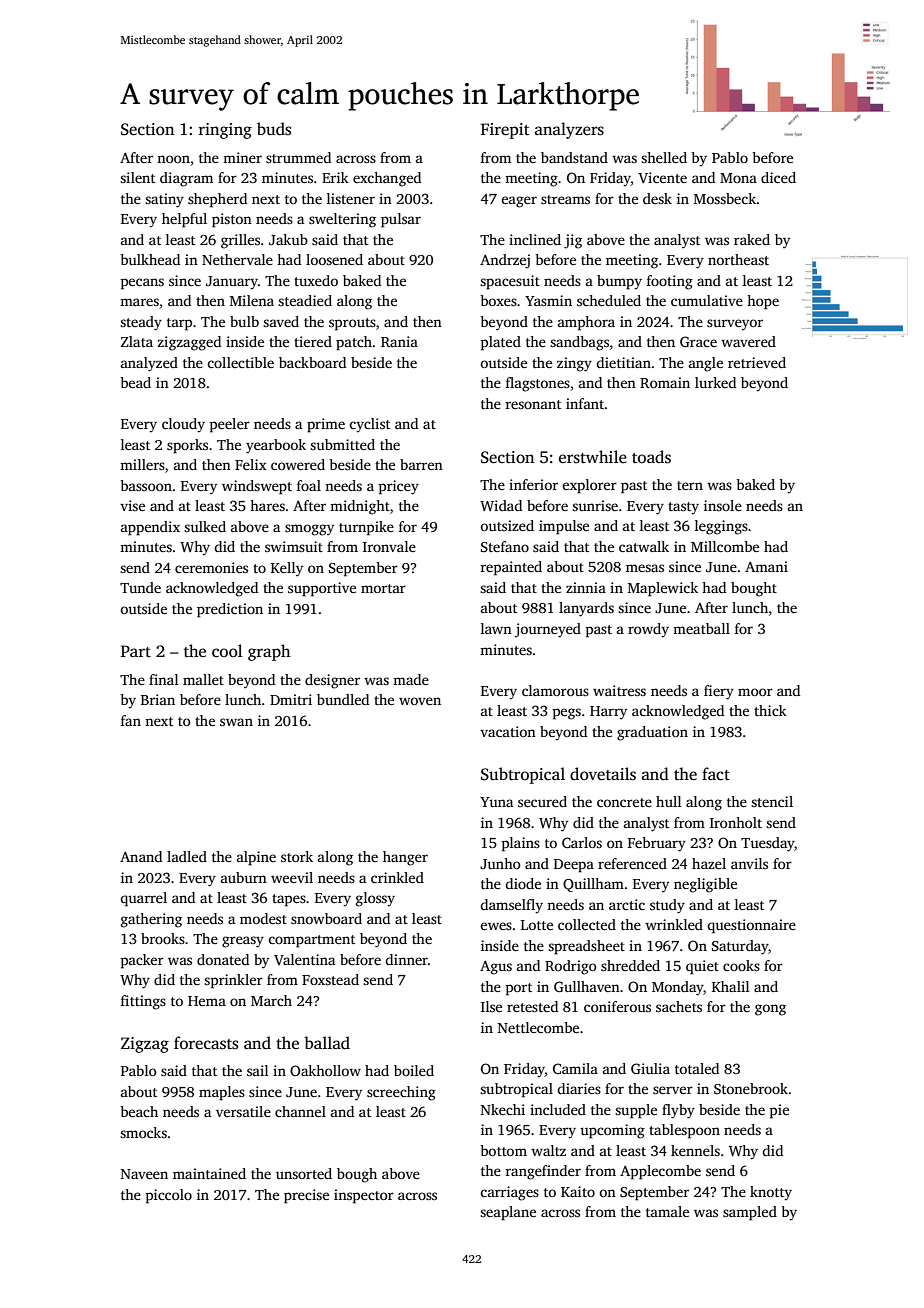  What do you see at coordinates (772, 801) in the image?
I see `stencil` at bounding box center [772, 801].
